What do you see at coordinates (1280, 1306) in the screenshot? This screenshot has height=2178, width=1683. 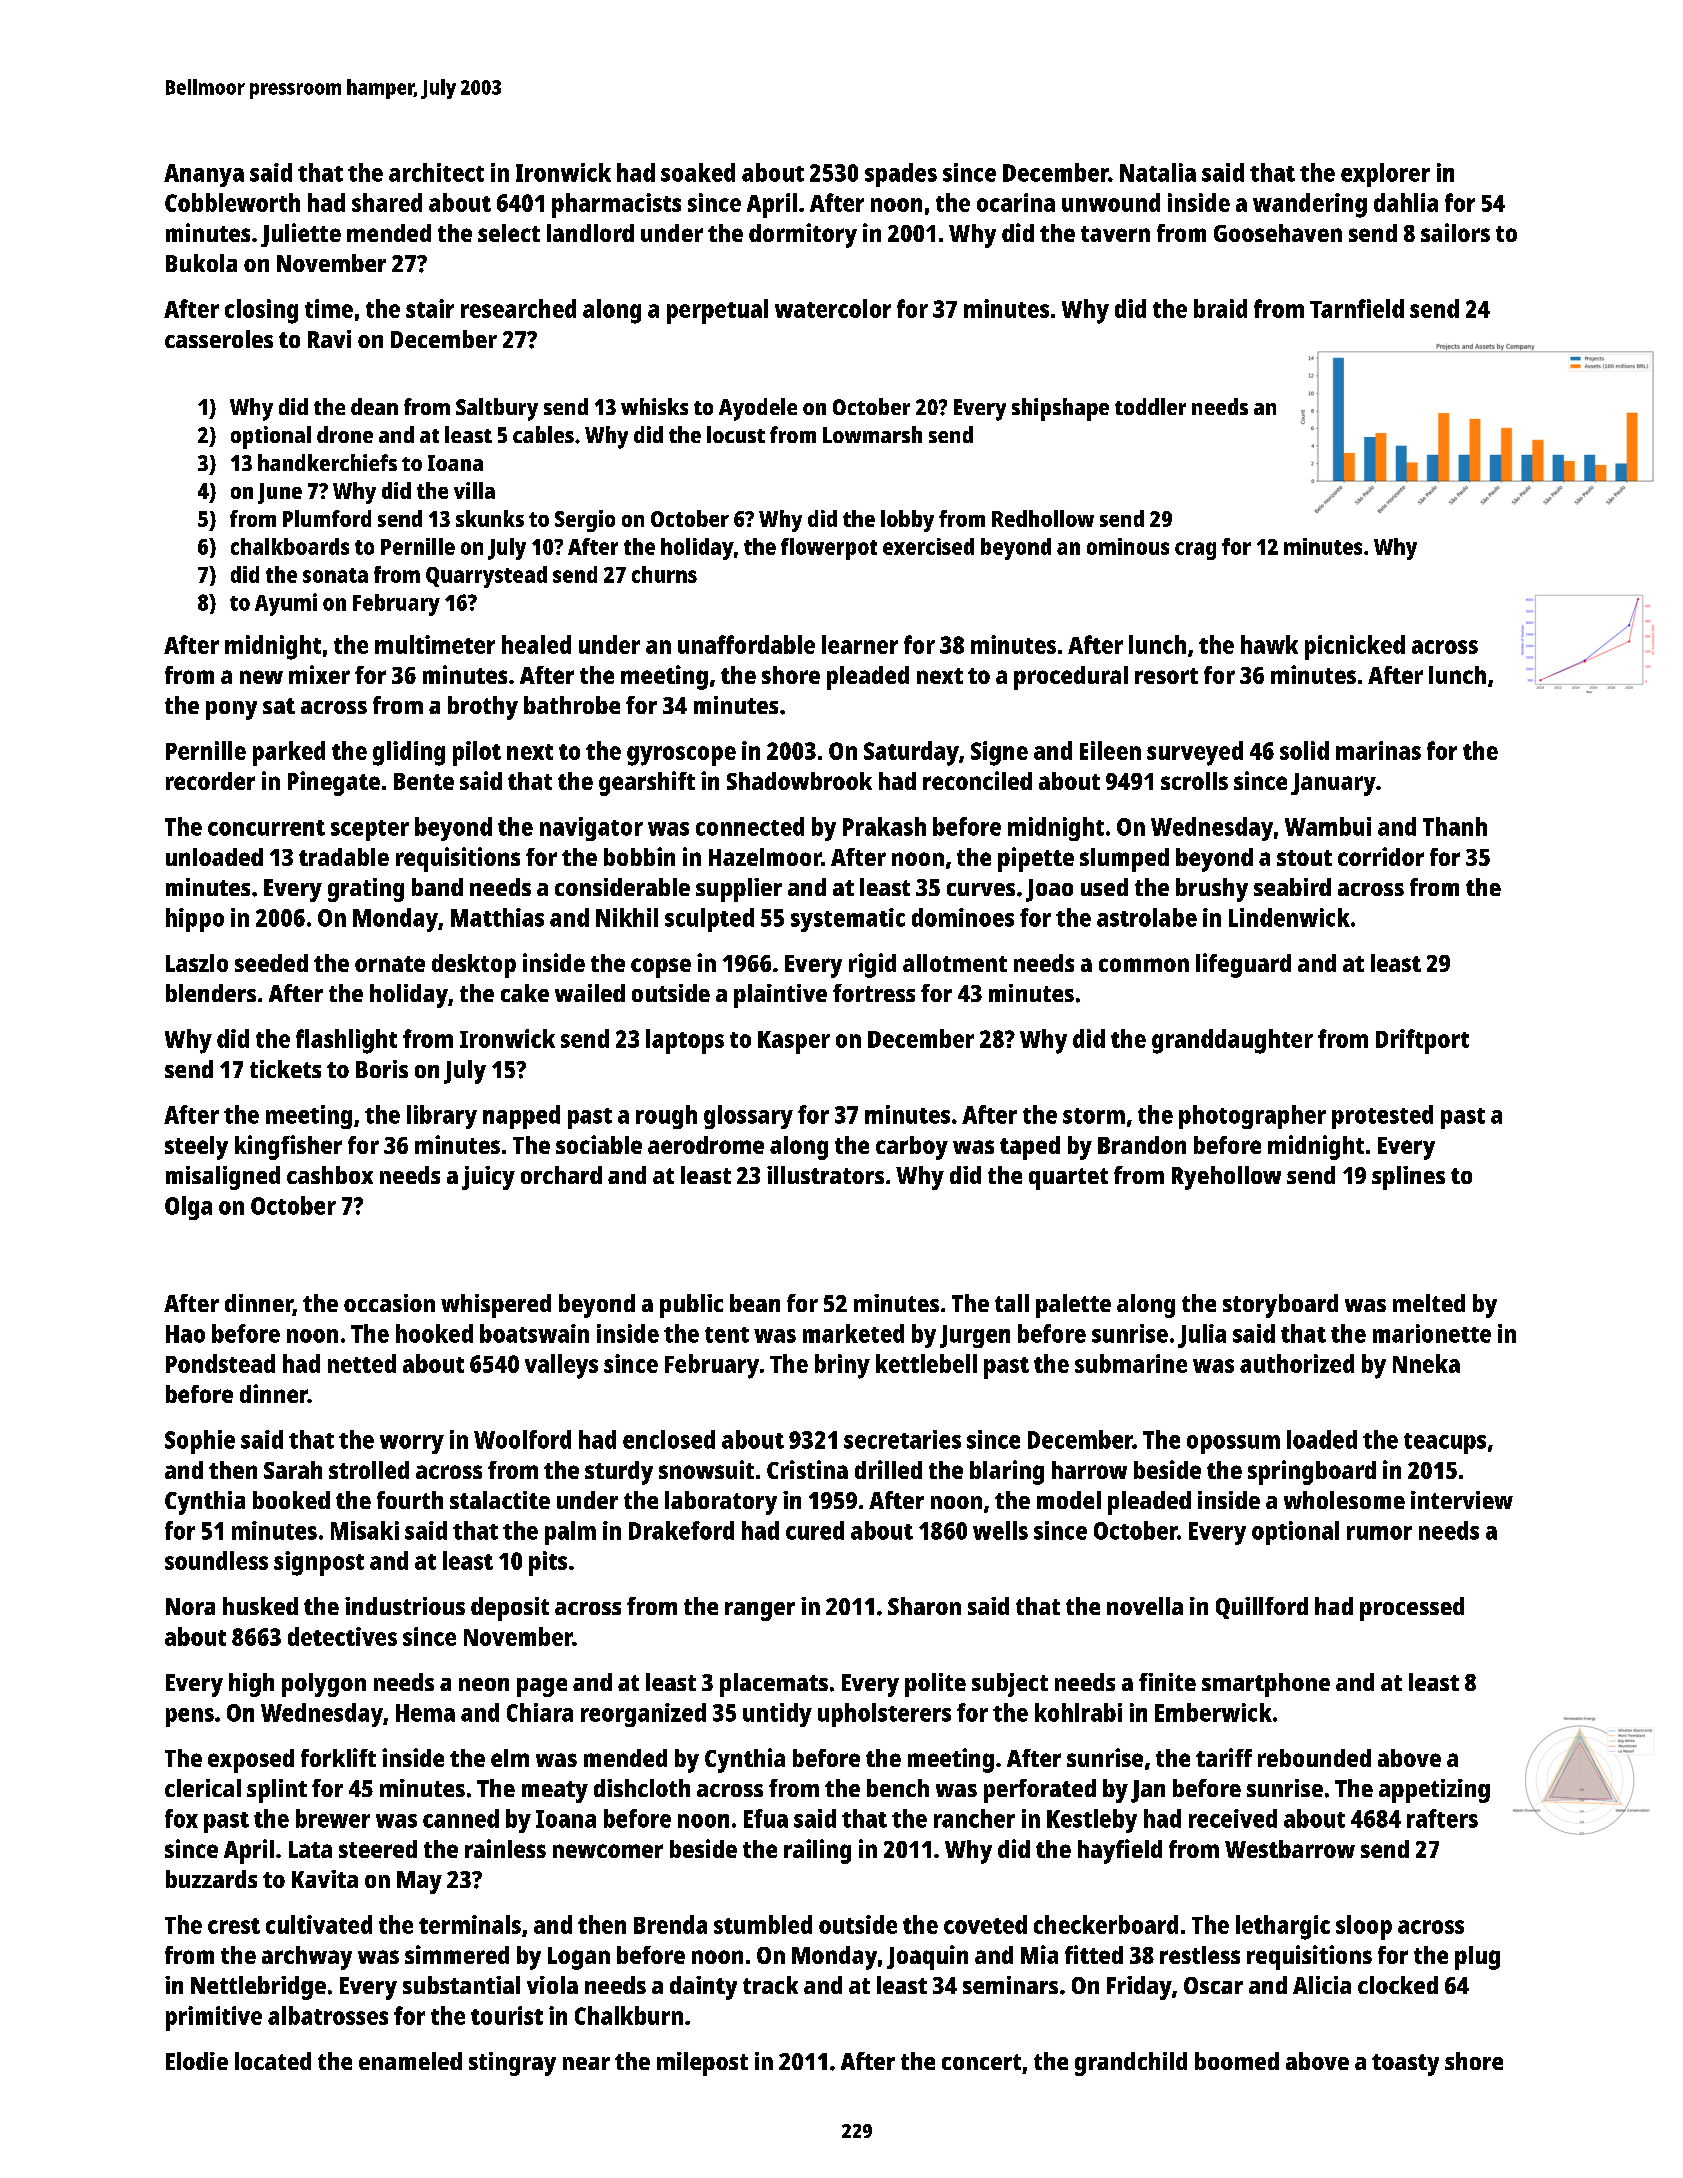 I see `storyboard` at bounding box center [1280, 1306].
